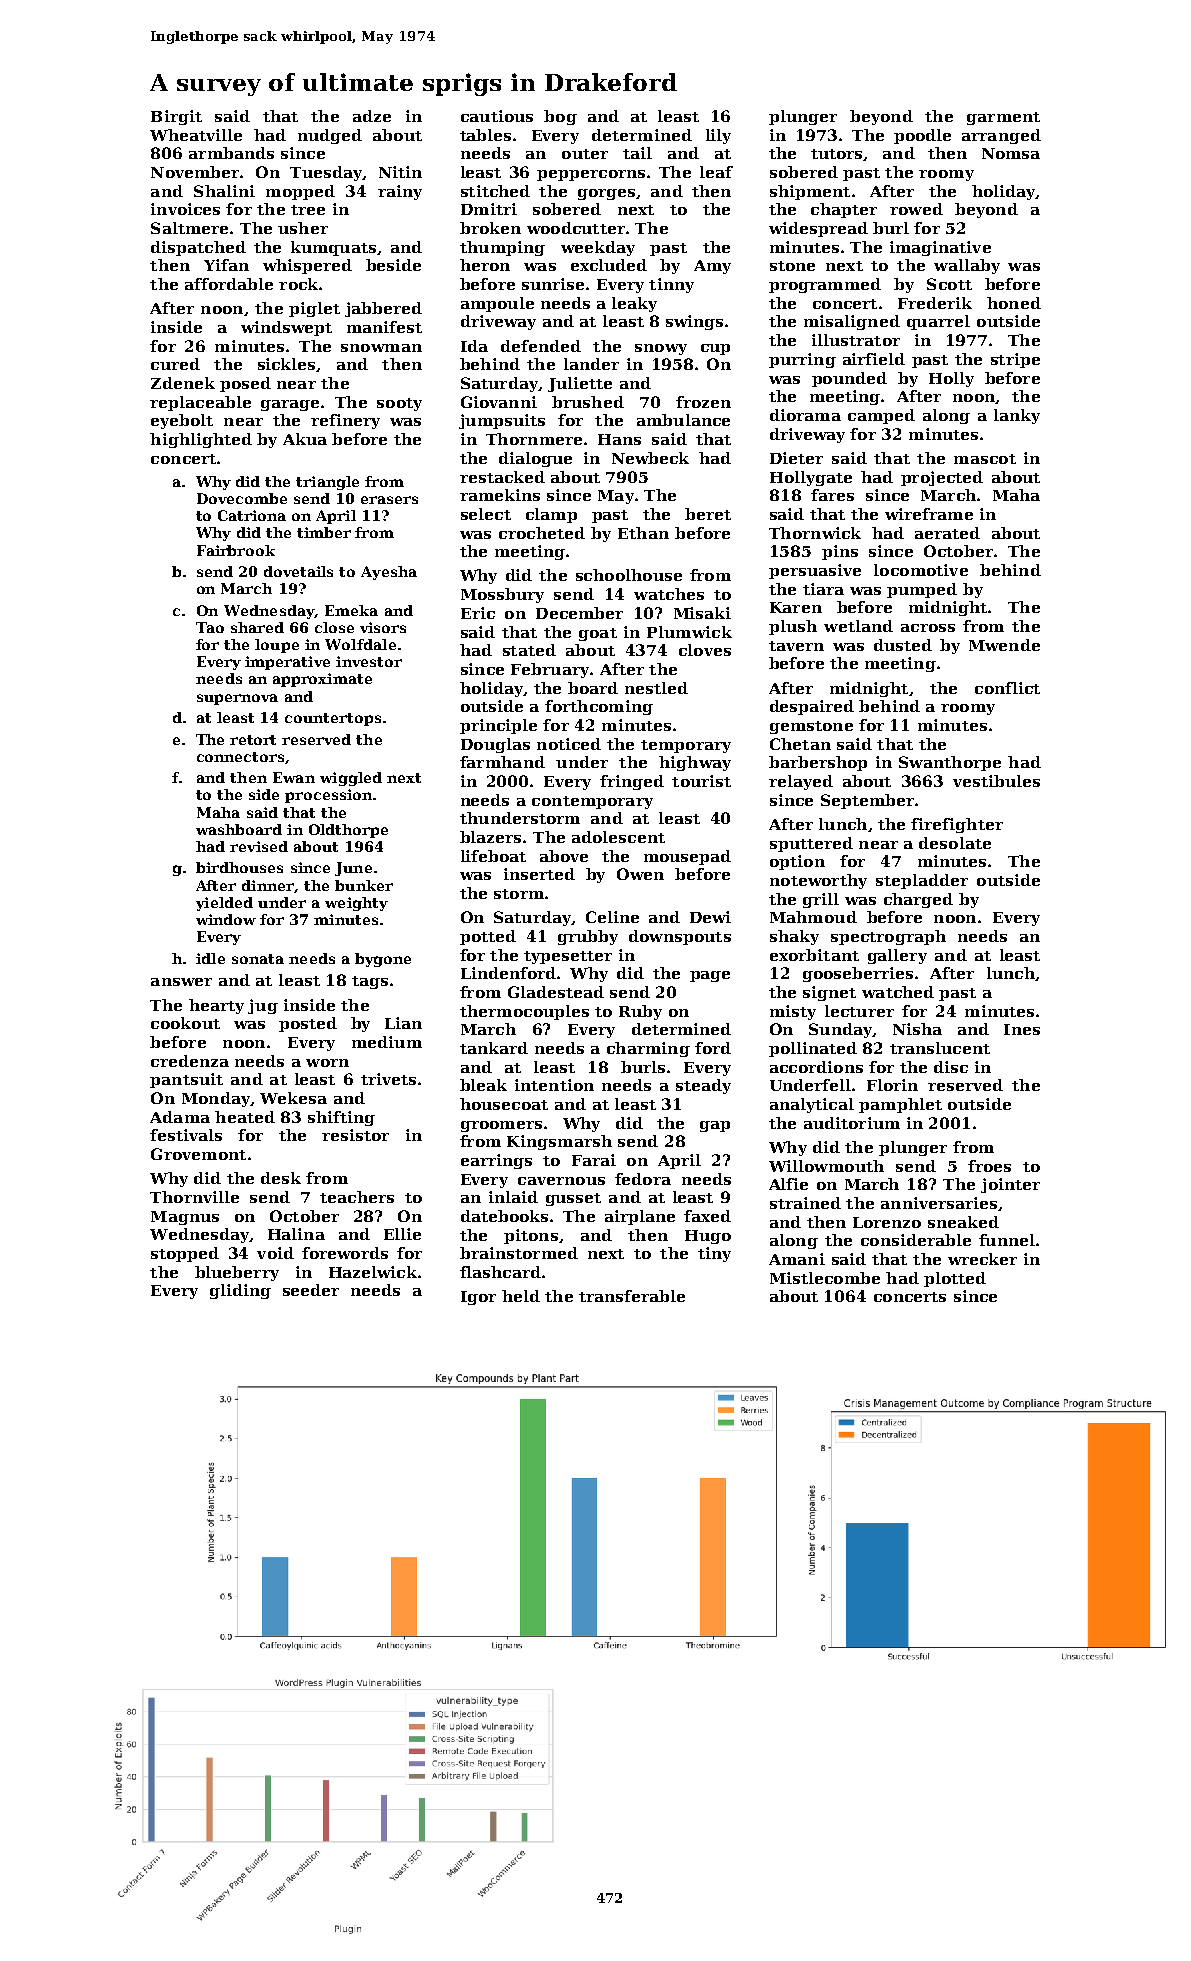 Image resolution: width=1191 pixels, height=1961 pixels. Describe the element at coordinates (922, 136) in the document. I see `poodle` at that location.
